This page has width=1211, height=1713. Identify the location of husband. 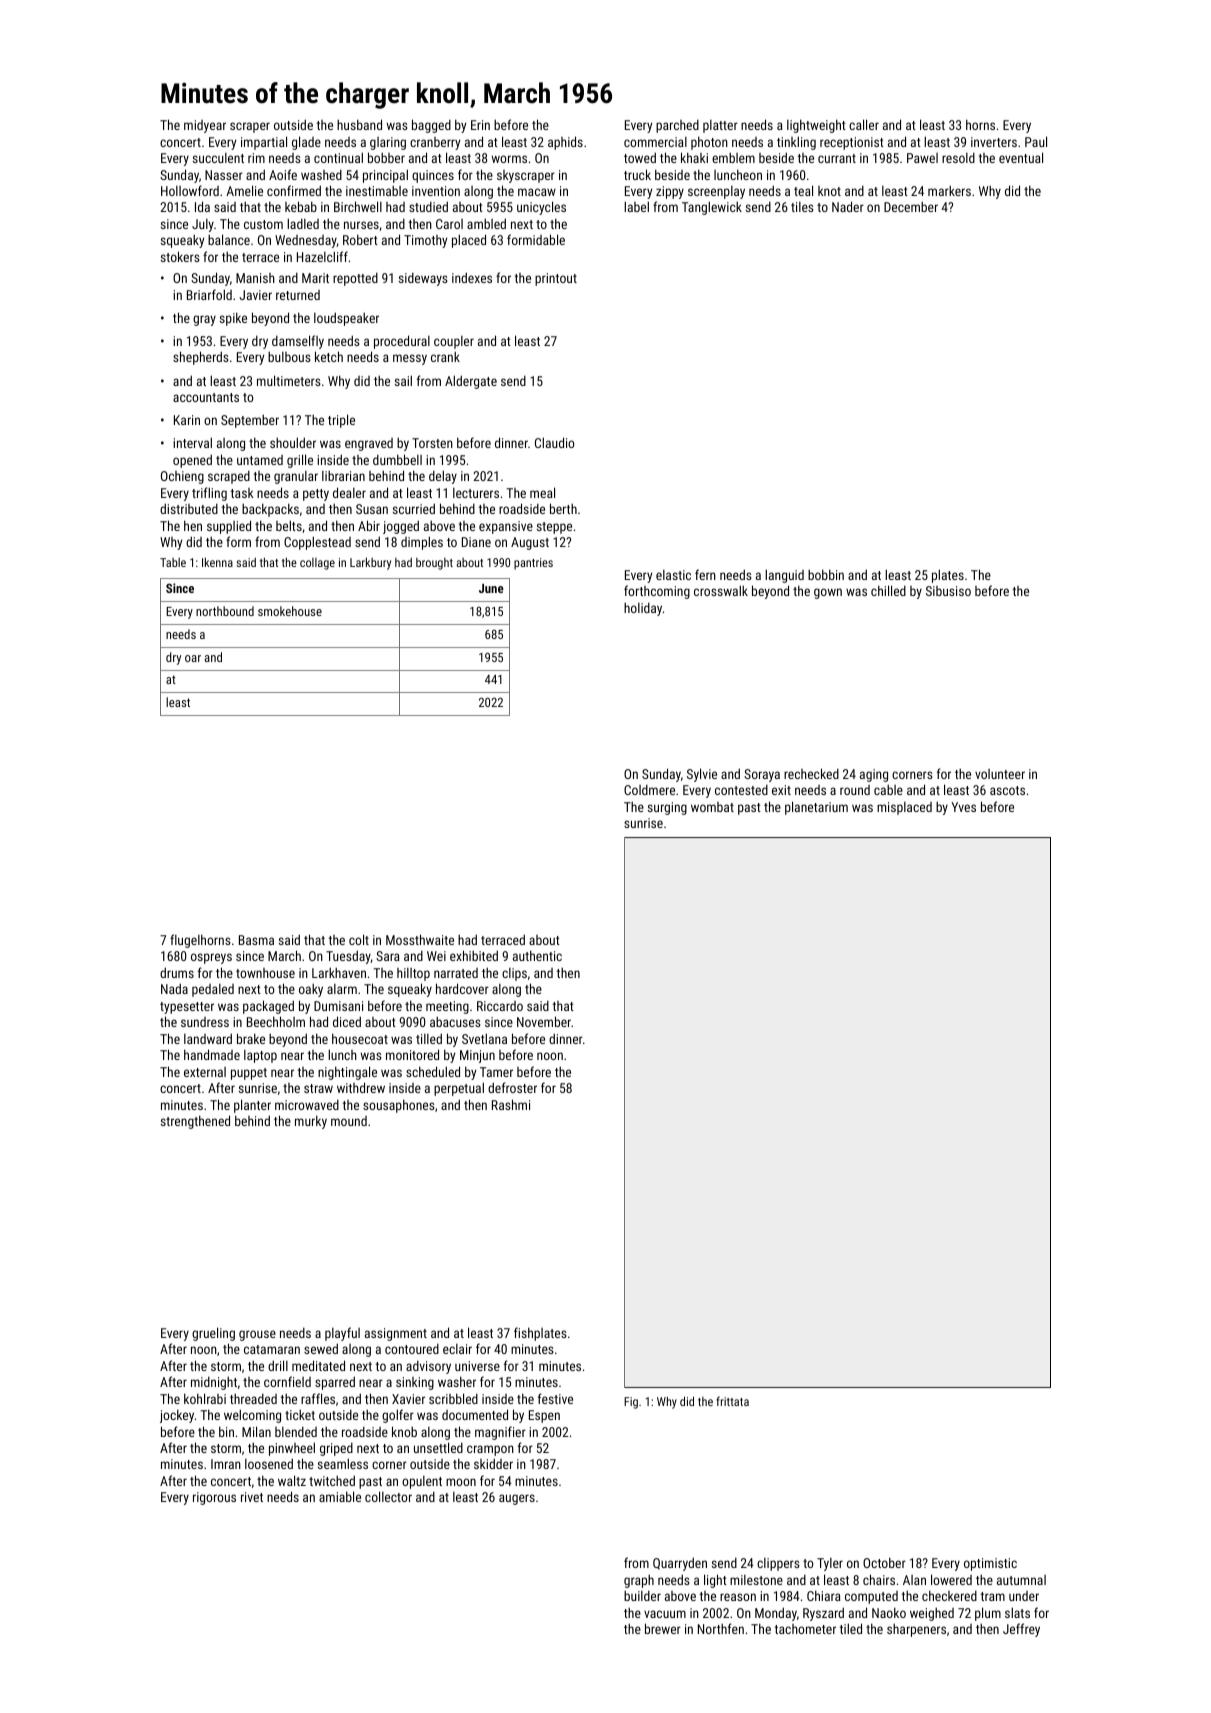
(359, 124).
